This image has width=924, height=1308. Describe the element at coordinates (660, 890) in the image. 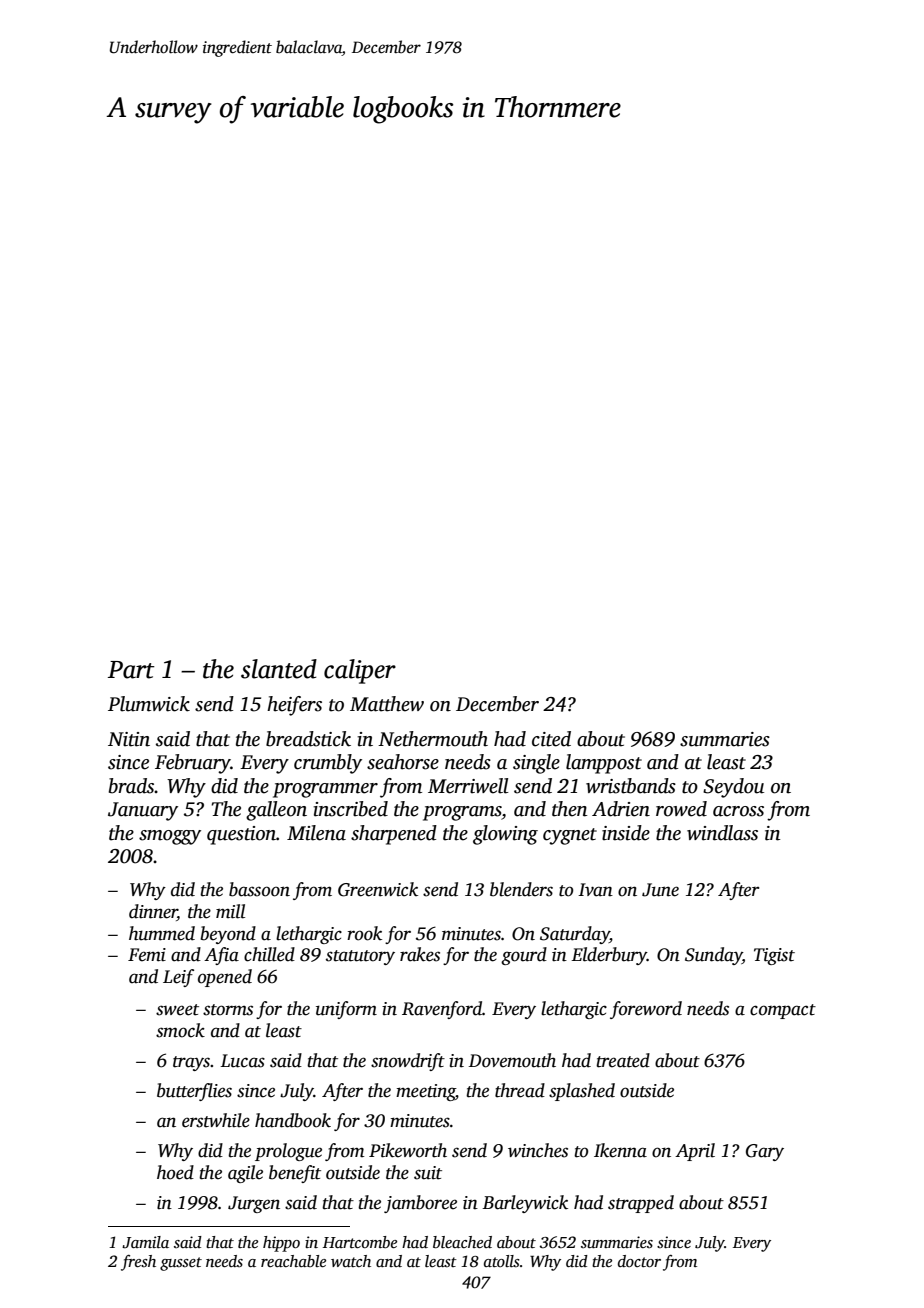

I see `June` at that location.
